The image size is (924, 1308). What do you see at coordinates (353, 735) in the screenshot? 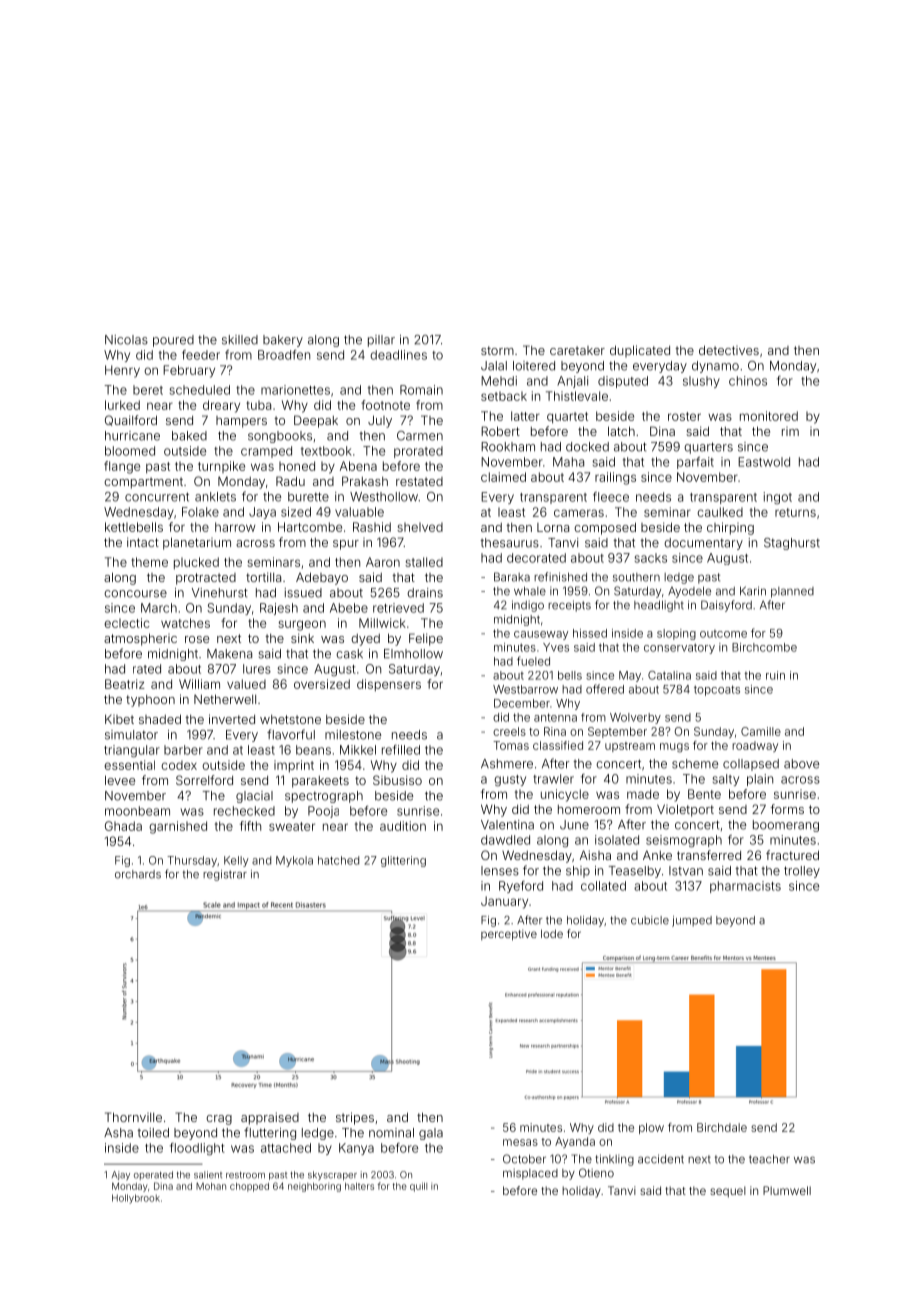
I see `milestone` at bounding box center [353, 735].
